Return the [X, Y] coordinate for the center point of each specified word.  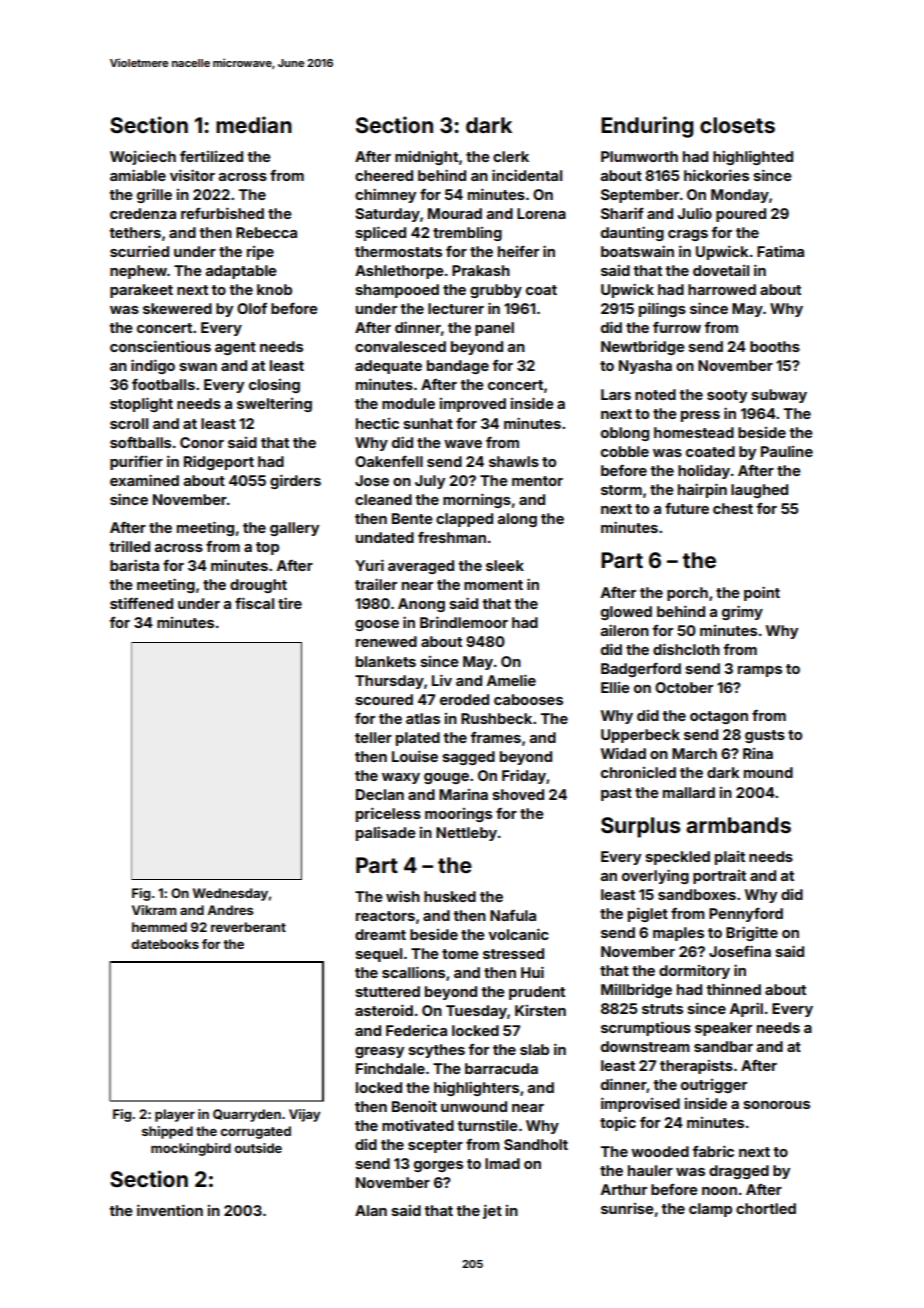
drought [258, 586]
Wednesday [230, 894]
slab [534, 1049]
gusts [765, 736]
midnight [426, 157]
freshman [452, 537]
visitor [192, 175]
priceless [388, 814]
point [762, 593]
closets [737, 125]
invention [170, 1210]
